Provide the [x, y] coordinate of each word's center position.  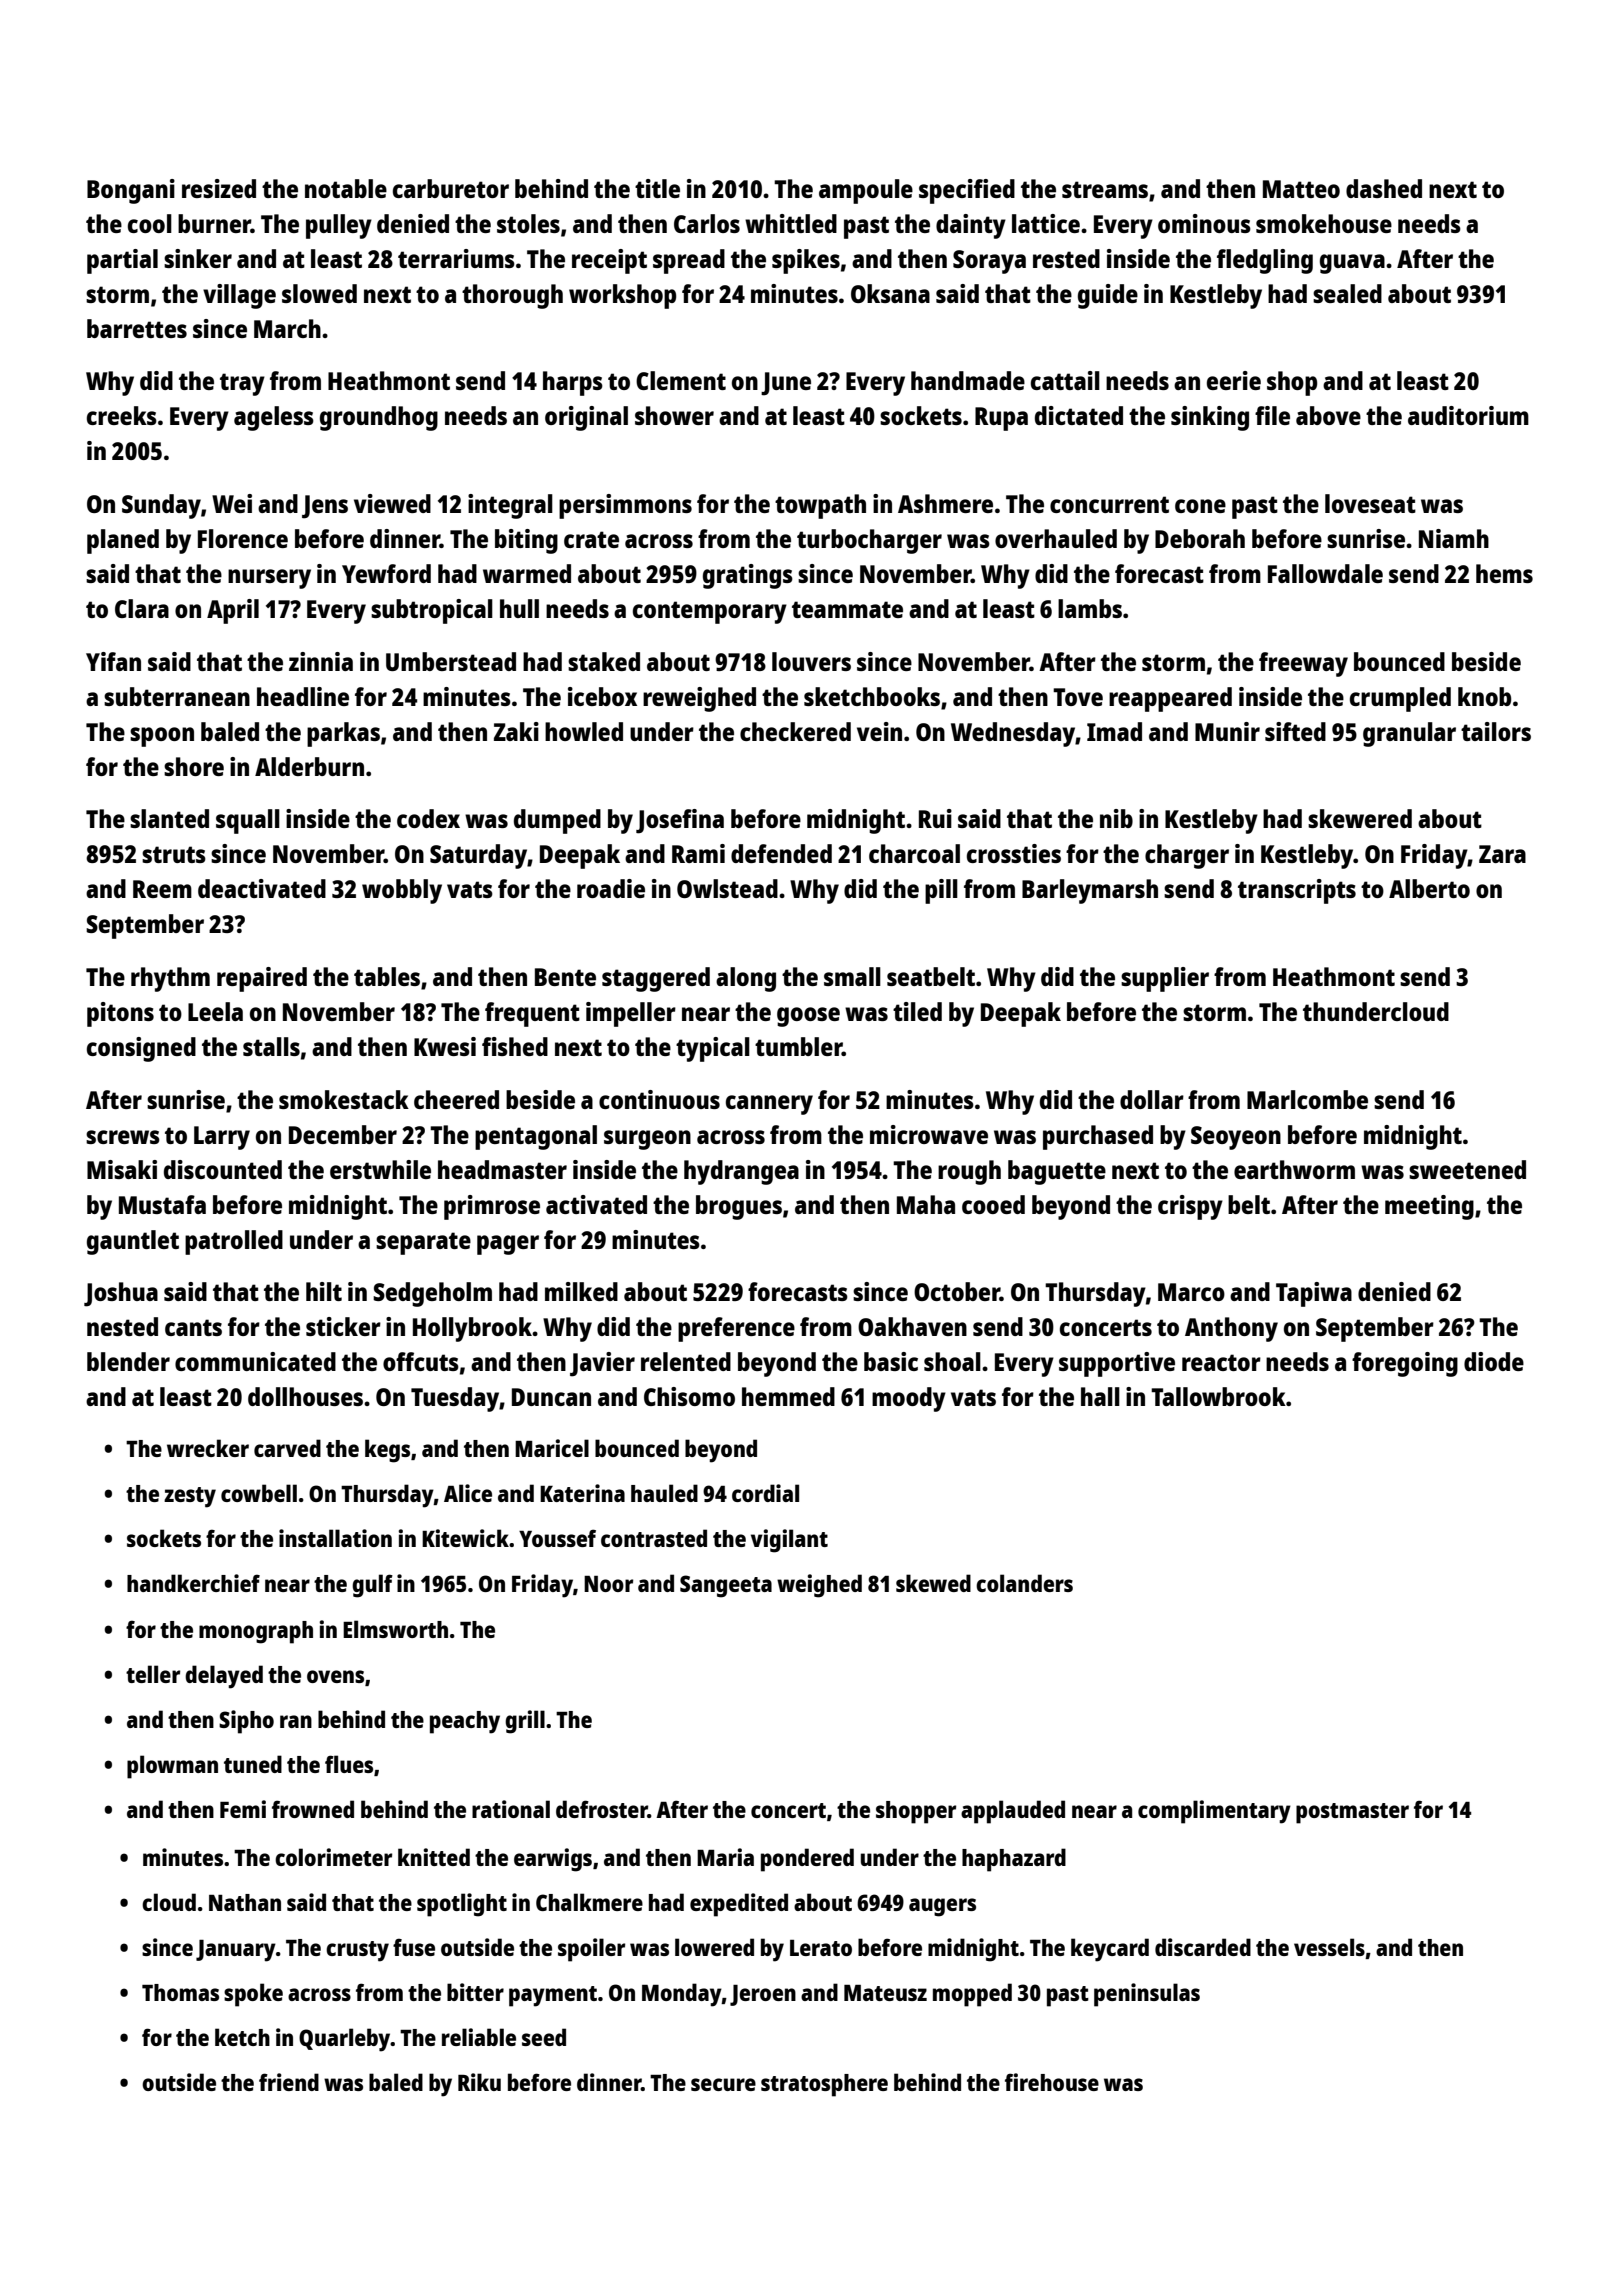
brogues [739, 1207]
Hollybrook [472, 1329]
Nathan [245, 1902]
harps [573, 383]
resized [219, 188]
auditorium [1468, 415]
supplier [1165, 979]
